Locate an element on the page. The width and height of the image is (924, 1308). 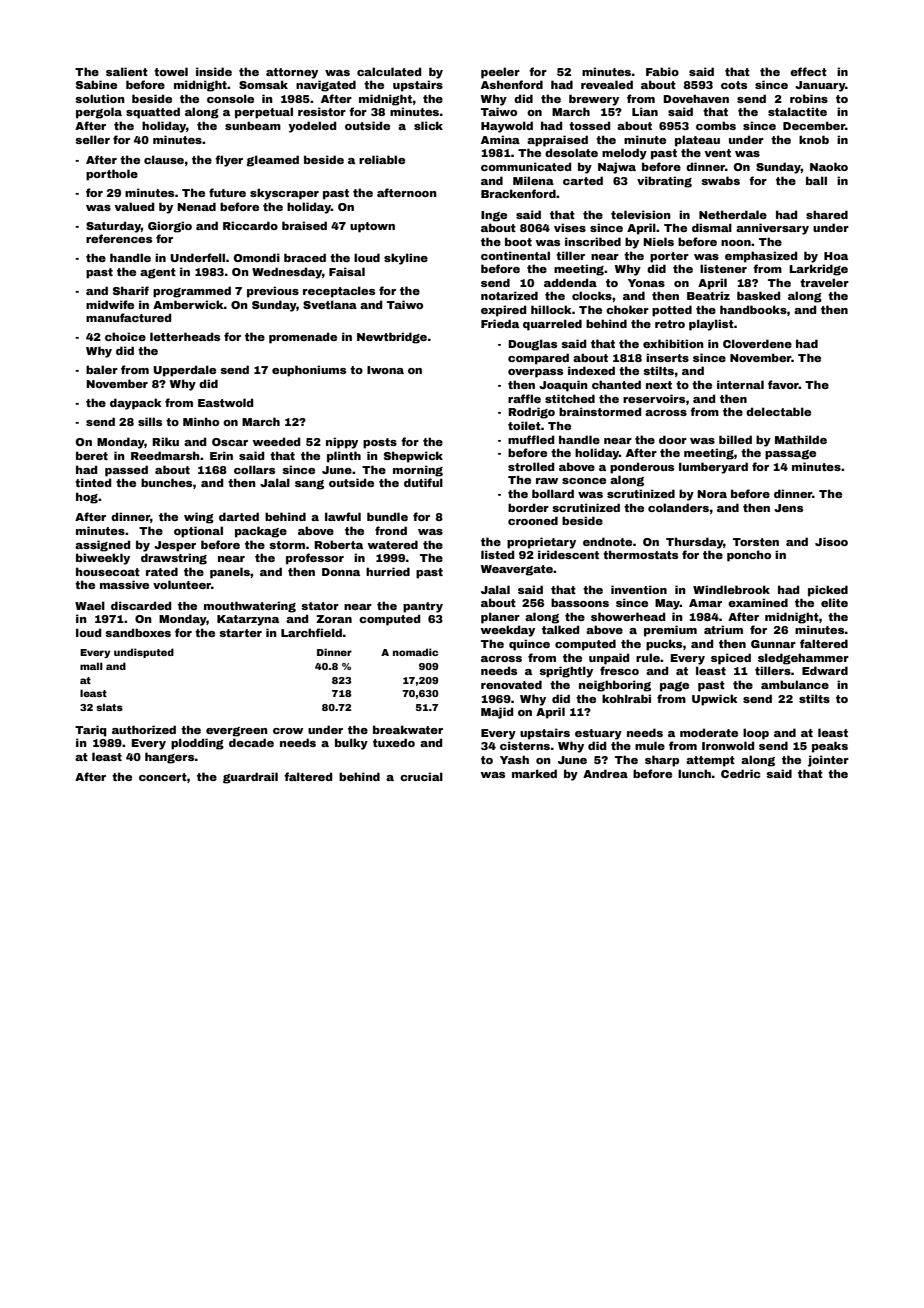
Amberwick is located at coordinates (188, 304).
